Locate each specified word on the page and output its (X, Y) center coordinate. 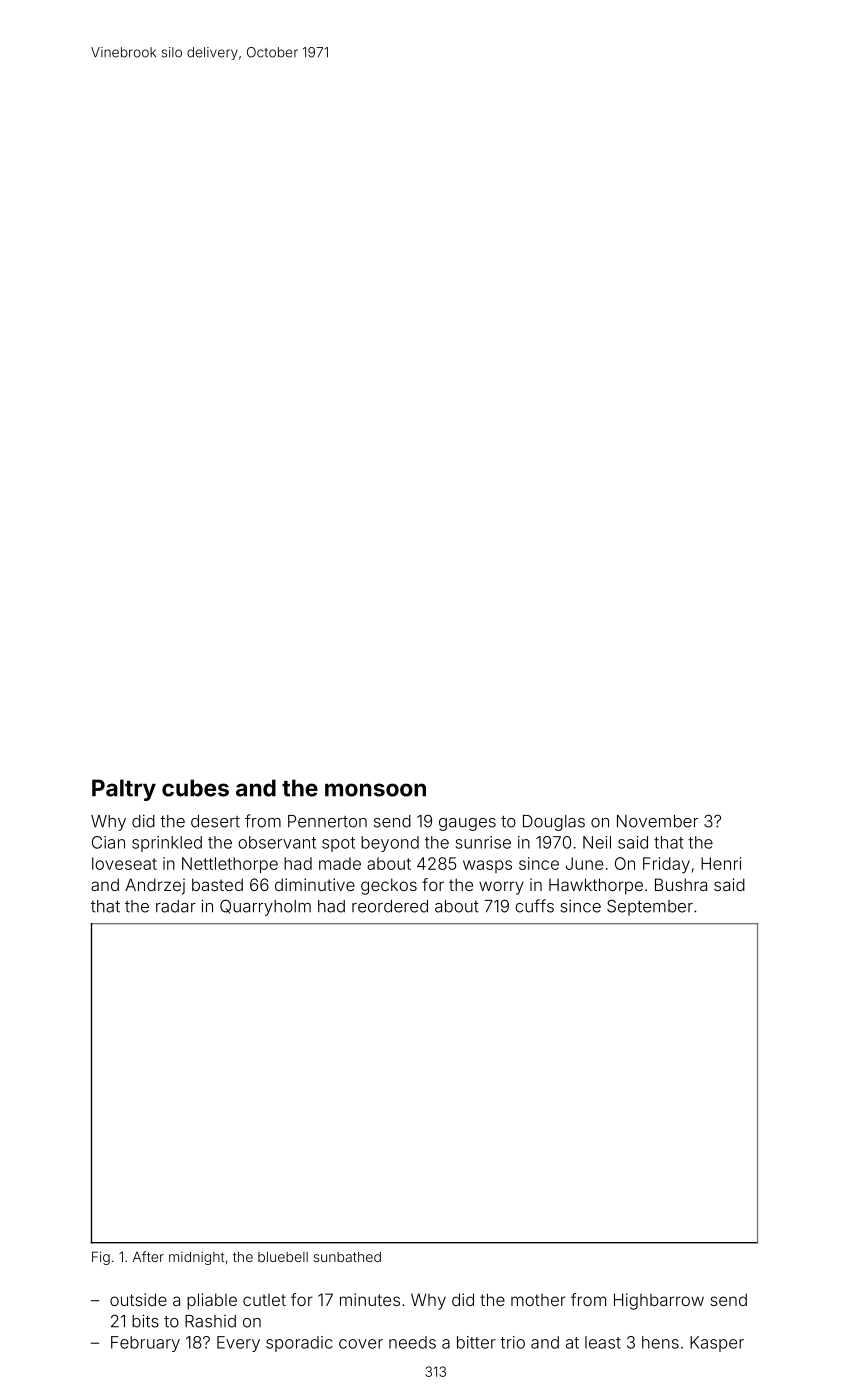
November (657, 821)
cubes (195, 788)
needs (412, 1342)
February (145, 1344)
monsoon (375, 790)
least (603, 1342)
